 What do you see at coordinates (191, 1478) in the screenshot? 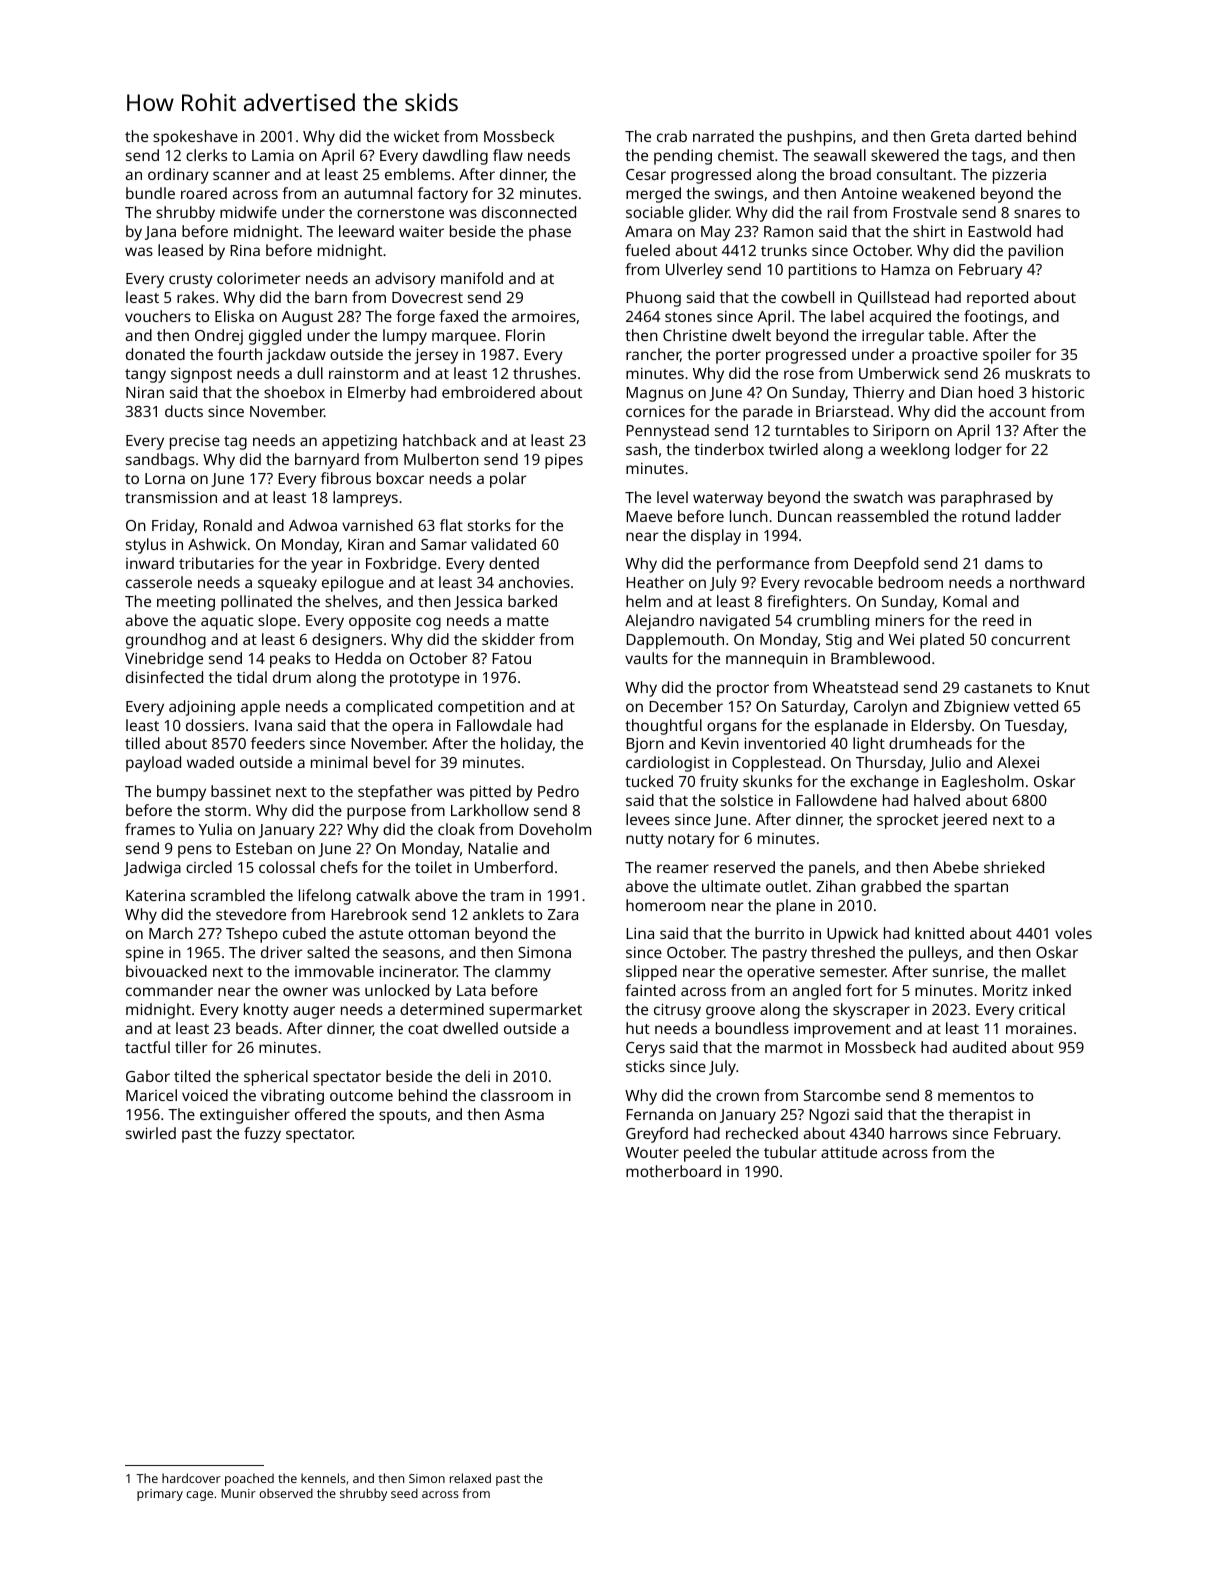
I see `hardcover` at bounding box center [191, 1478].
